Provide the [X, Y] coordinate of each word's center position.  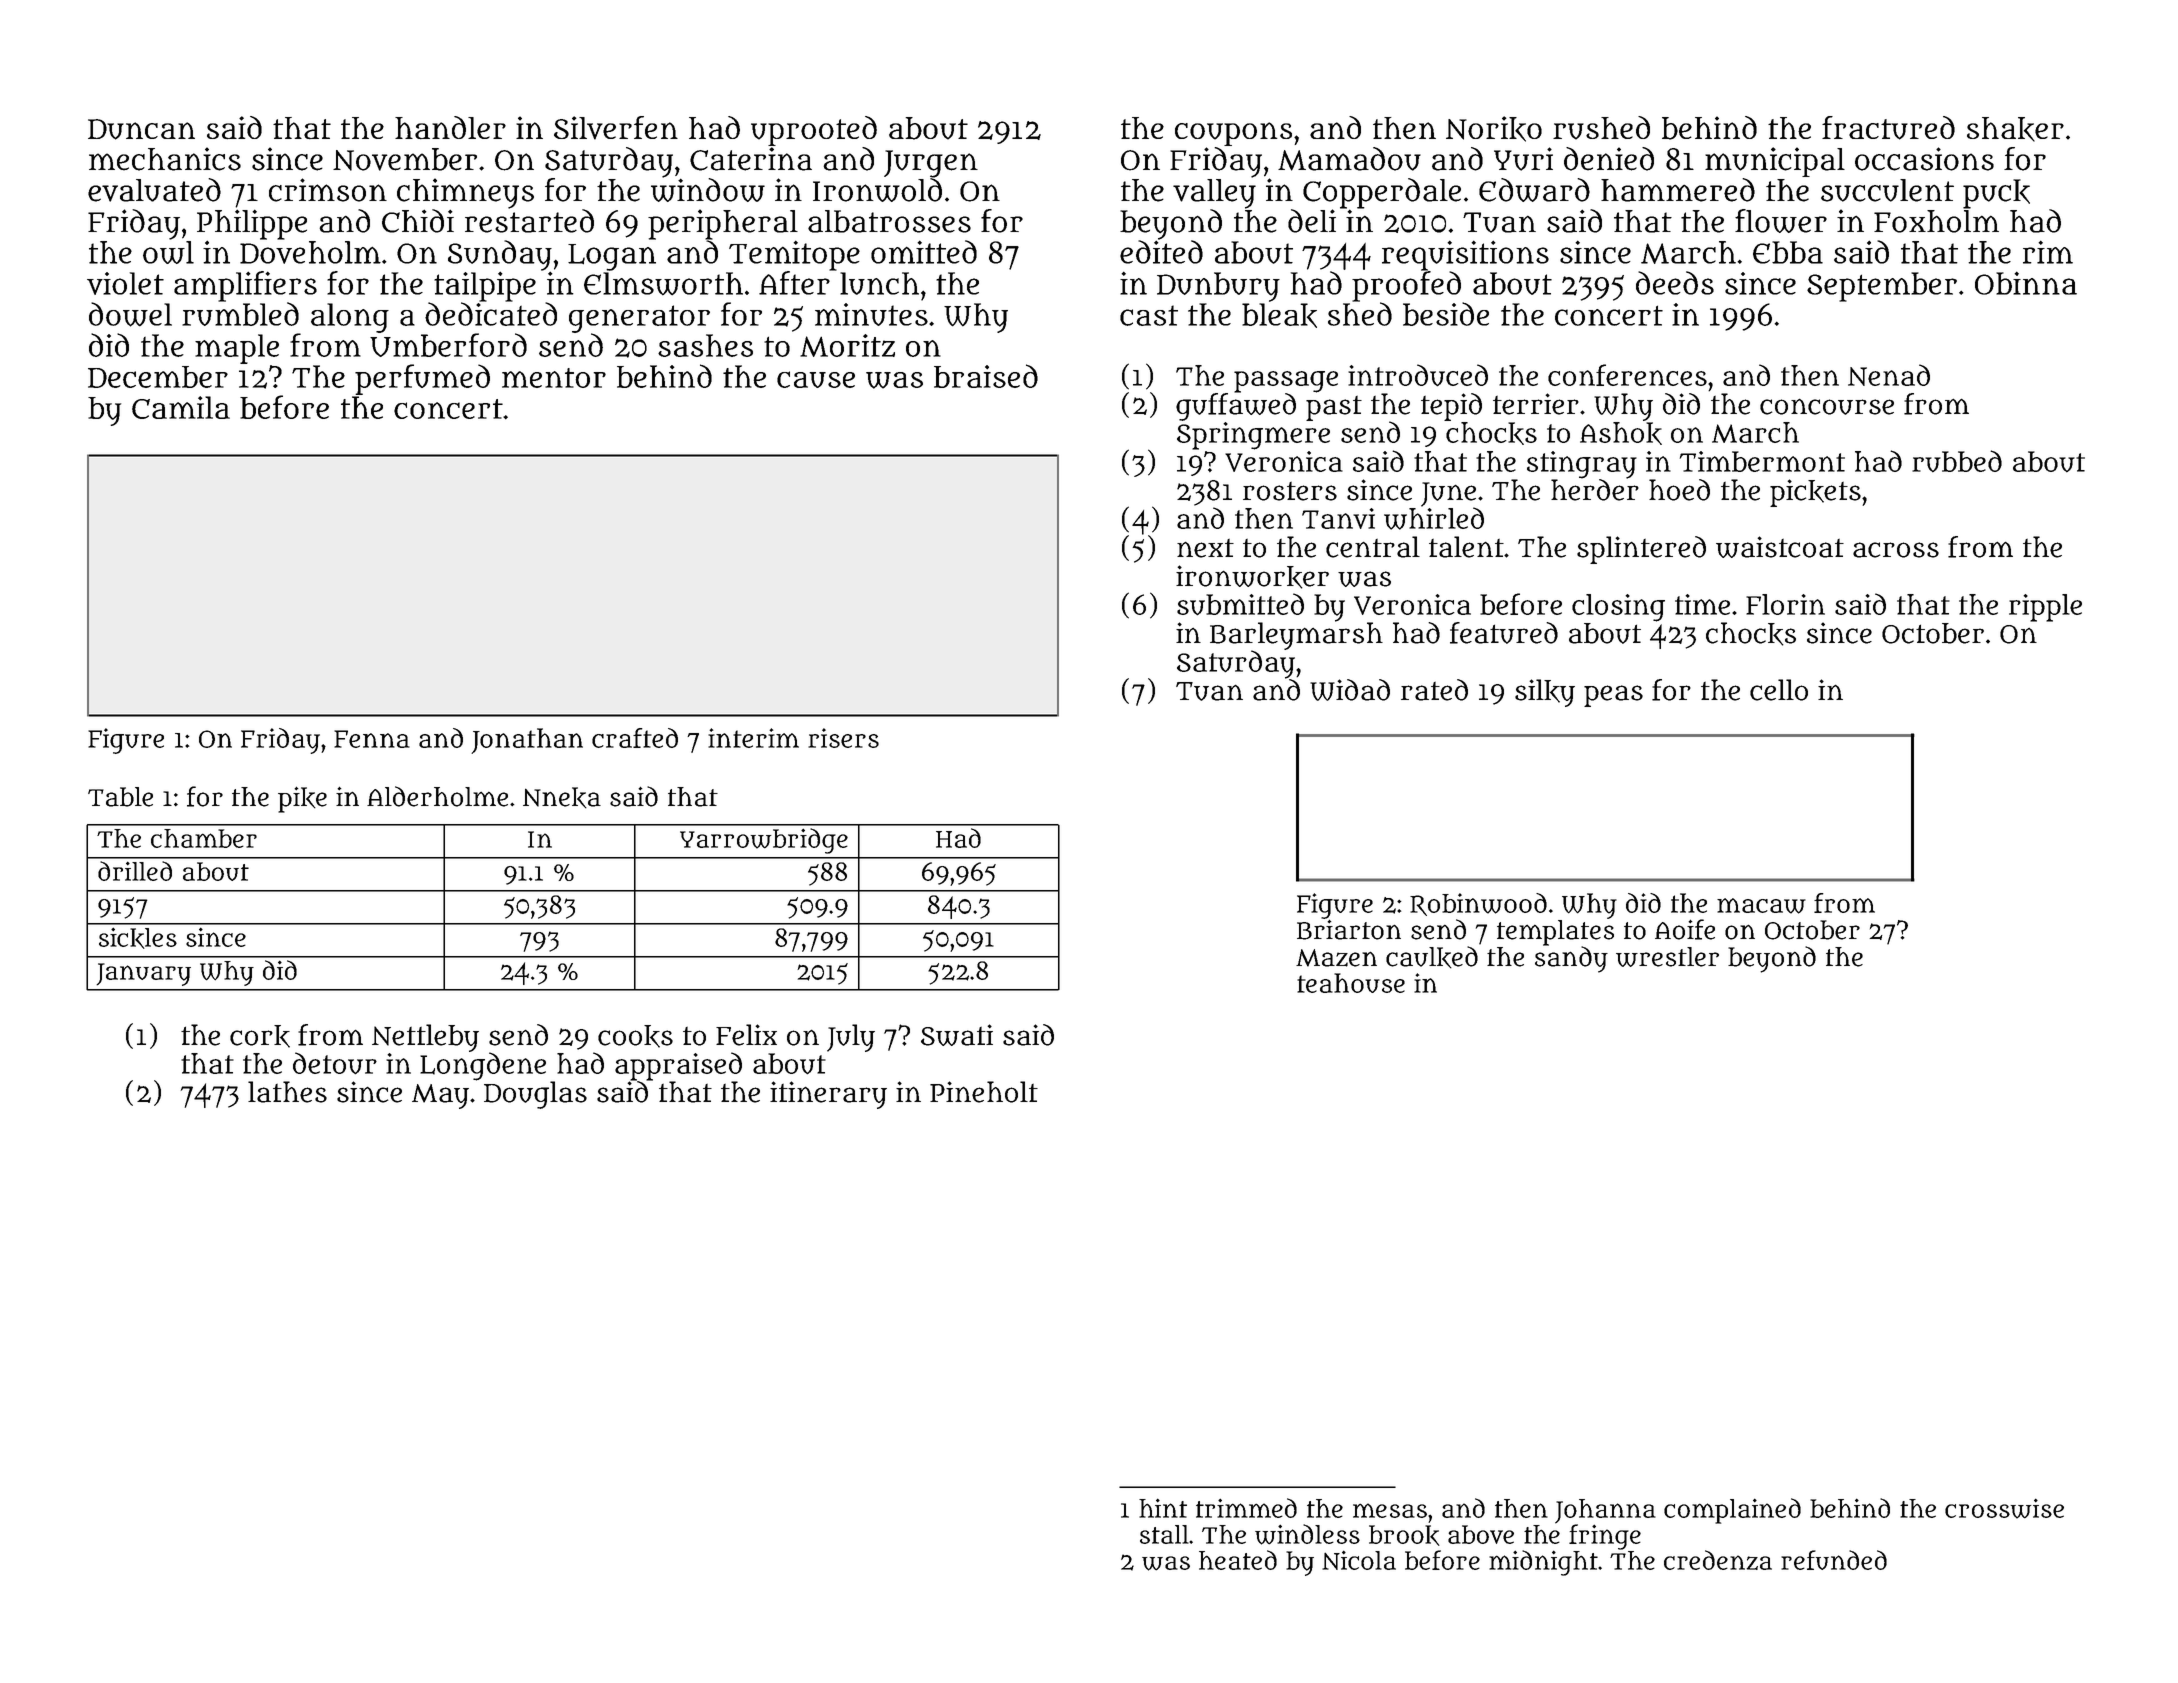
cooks [635, 1036]
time [1702, 604]
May [440, 1096]
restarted [529, 221]
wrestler [1667, 957]
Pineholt [984, 1092]
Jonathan [527, 741]
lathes [287, 1092]
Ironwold [877, 190]
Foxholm [1936, 221]
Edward [1534, 190]
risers [843, 738]
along [350, 318]
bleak [1279, 315]
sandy [1571, 959]
